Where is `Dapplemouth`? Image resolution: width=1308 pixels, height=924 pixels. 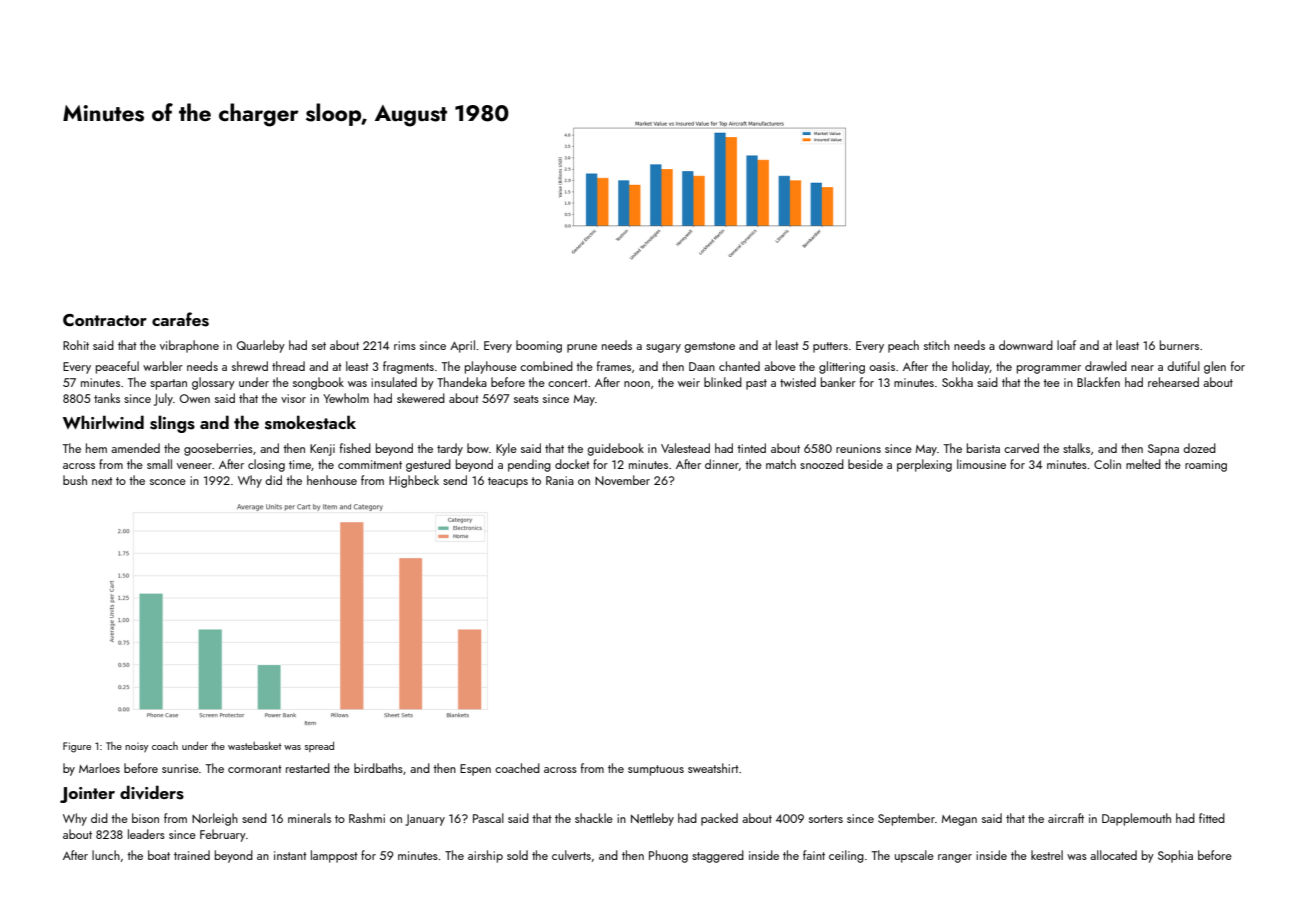
Dapplemouth is located at coordinates (1136, 819).
